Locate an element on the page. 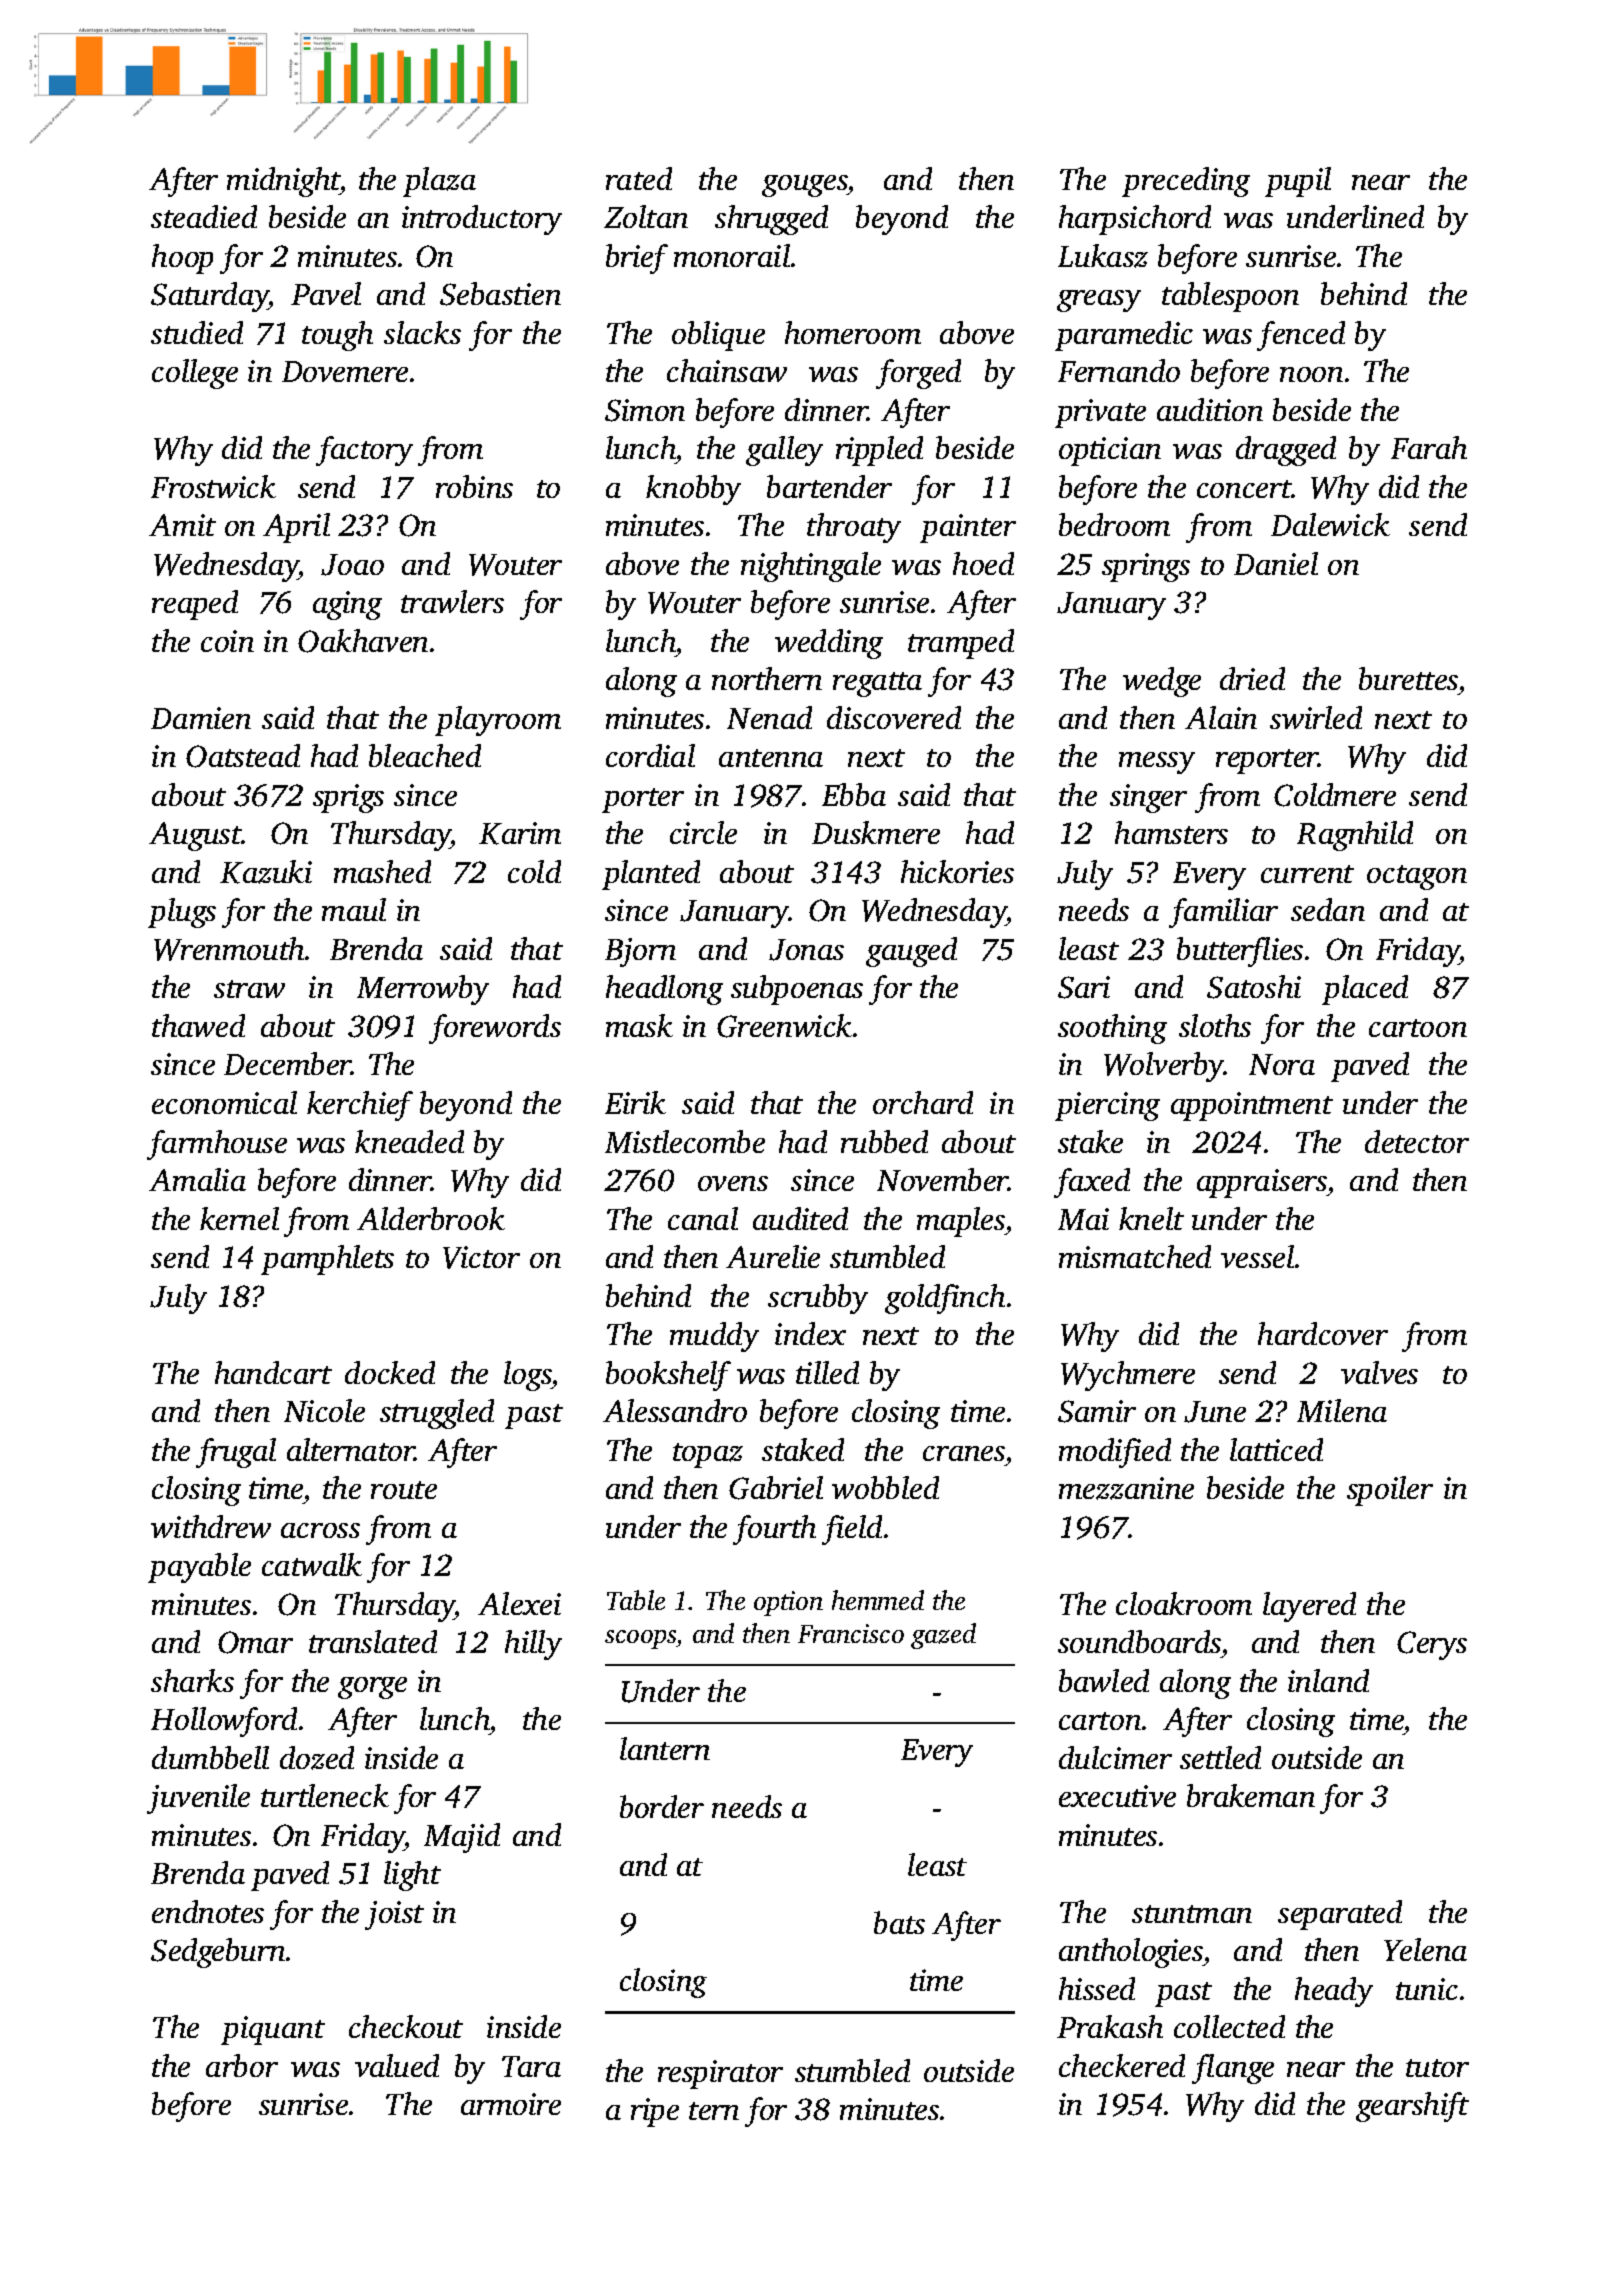 The width and height of the image is (1620, 2292). gouges is located at coordinates (805, 186).
